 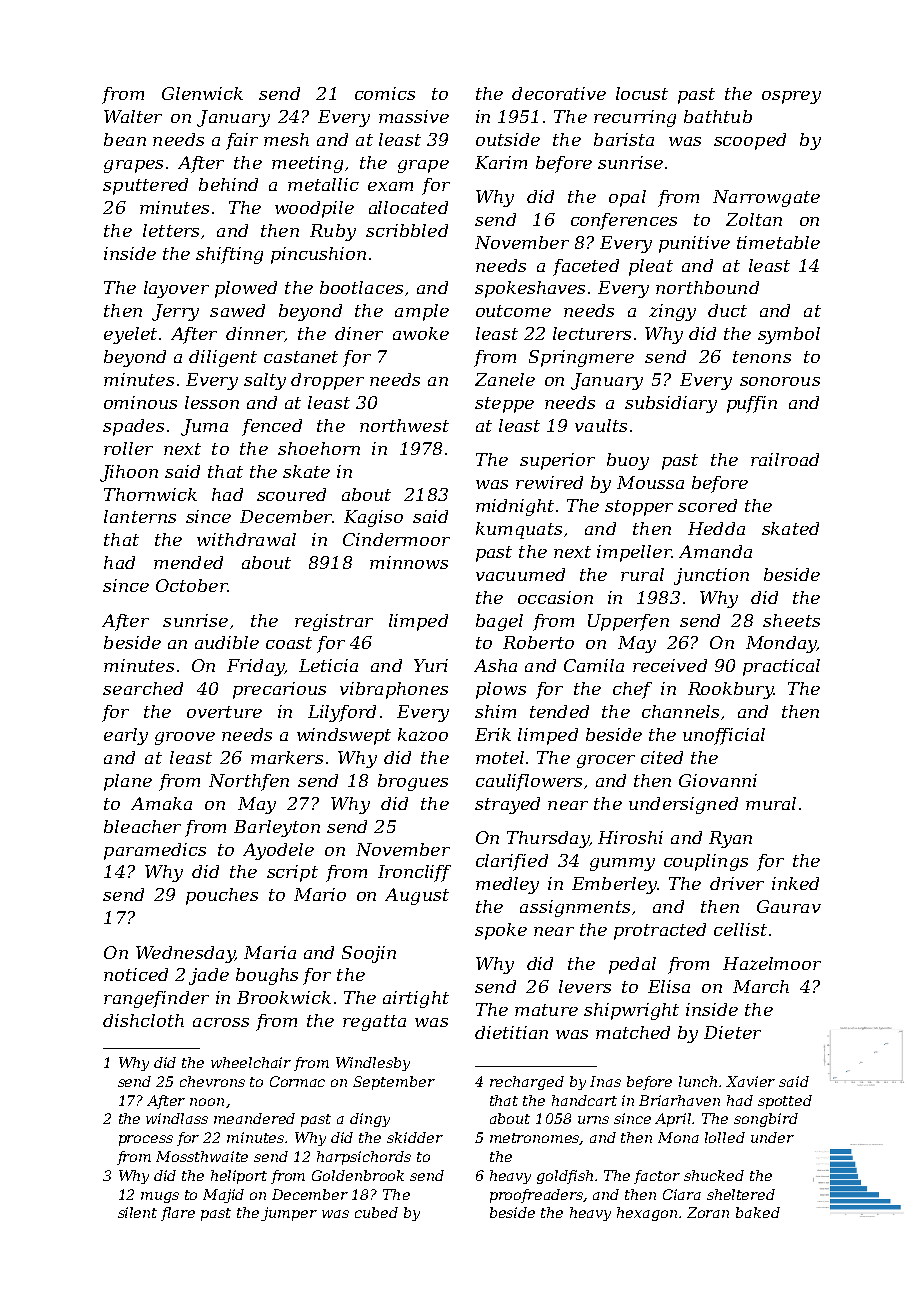 I want to click on Rookbury, so click(x=730, y=690).
